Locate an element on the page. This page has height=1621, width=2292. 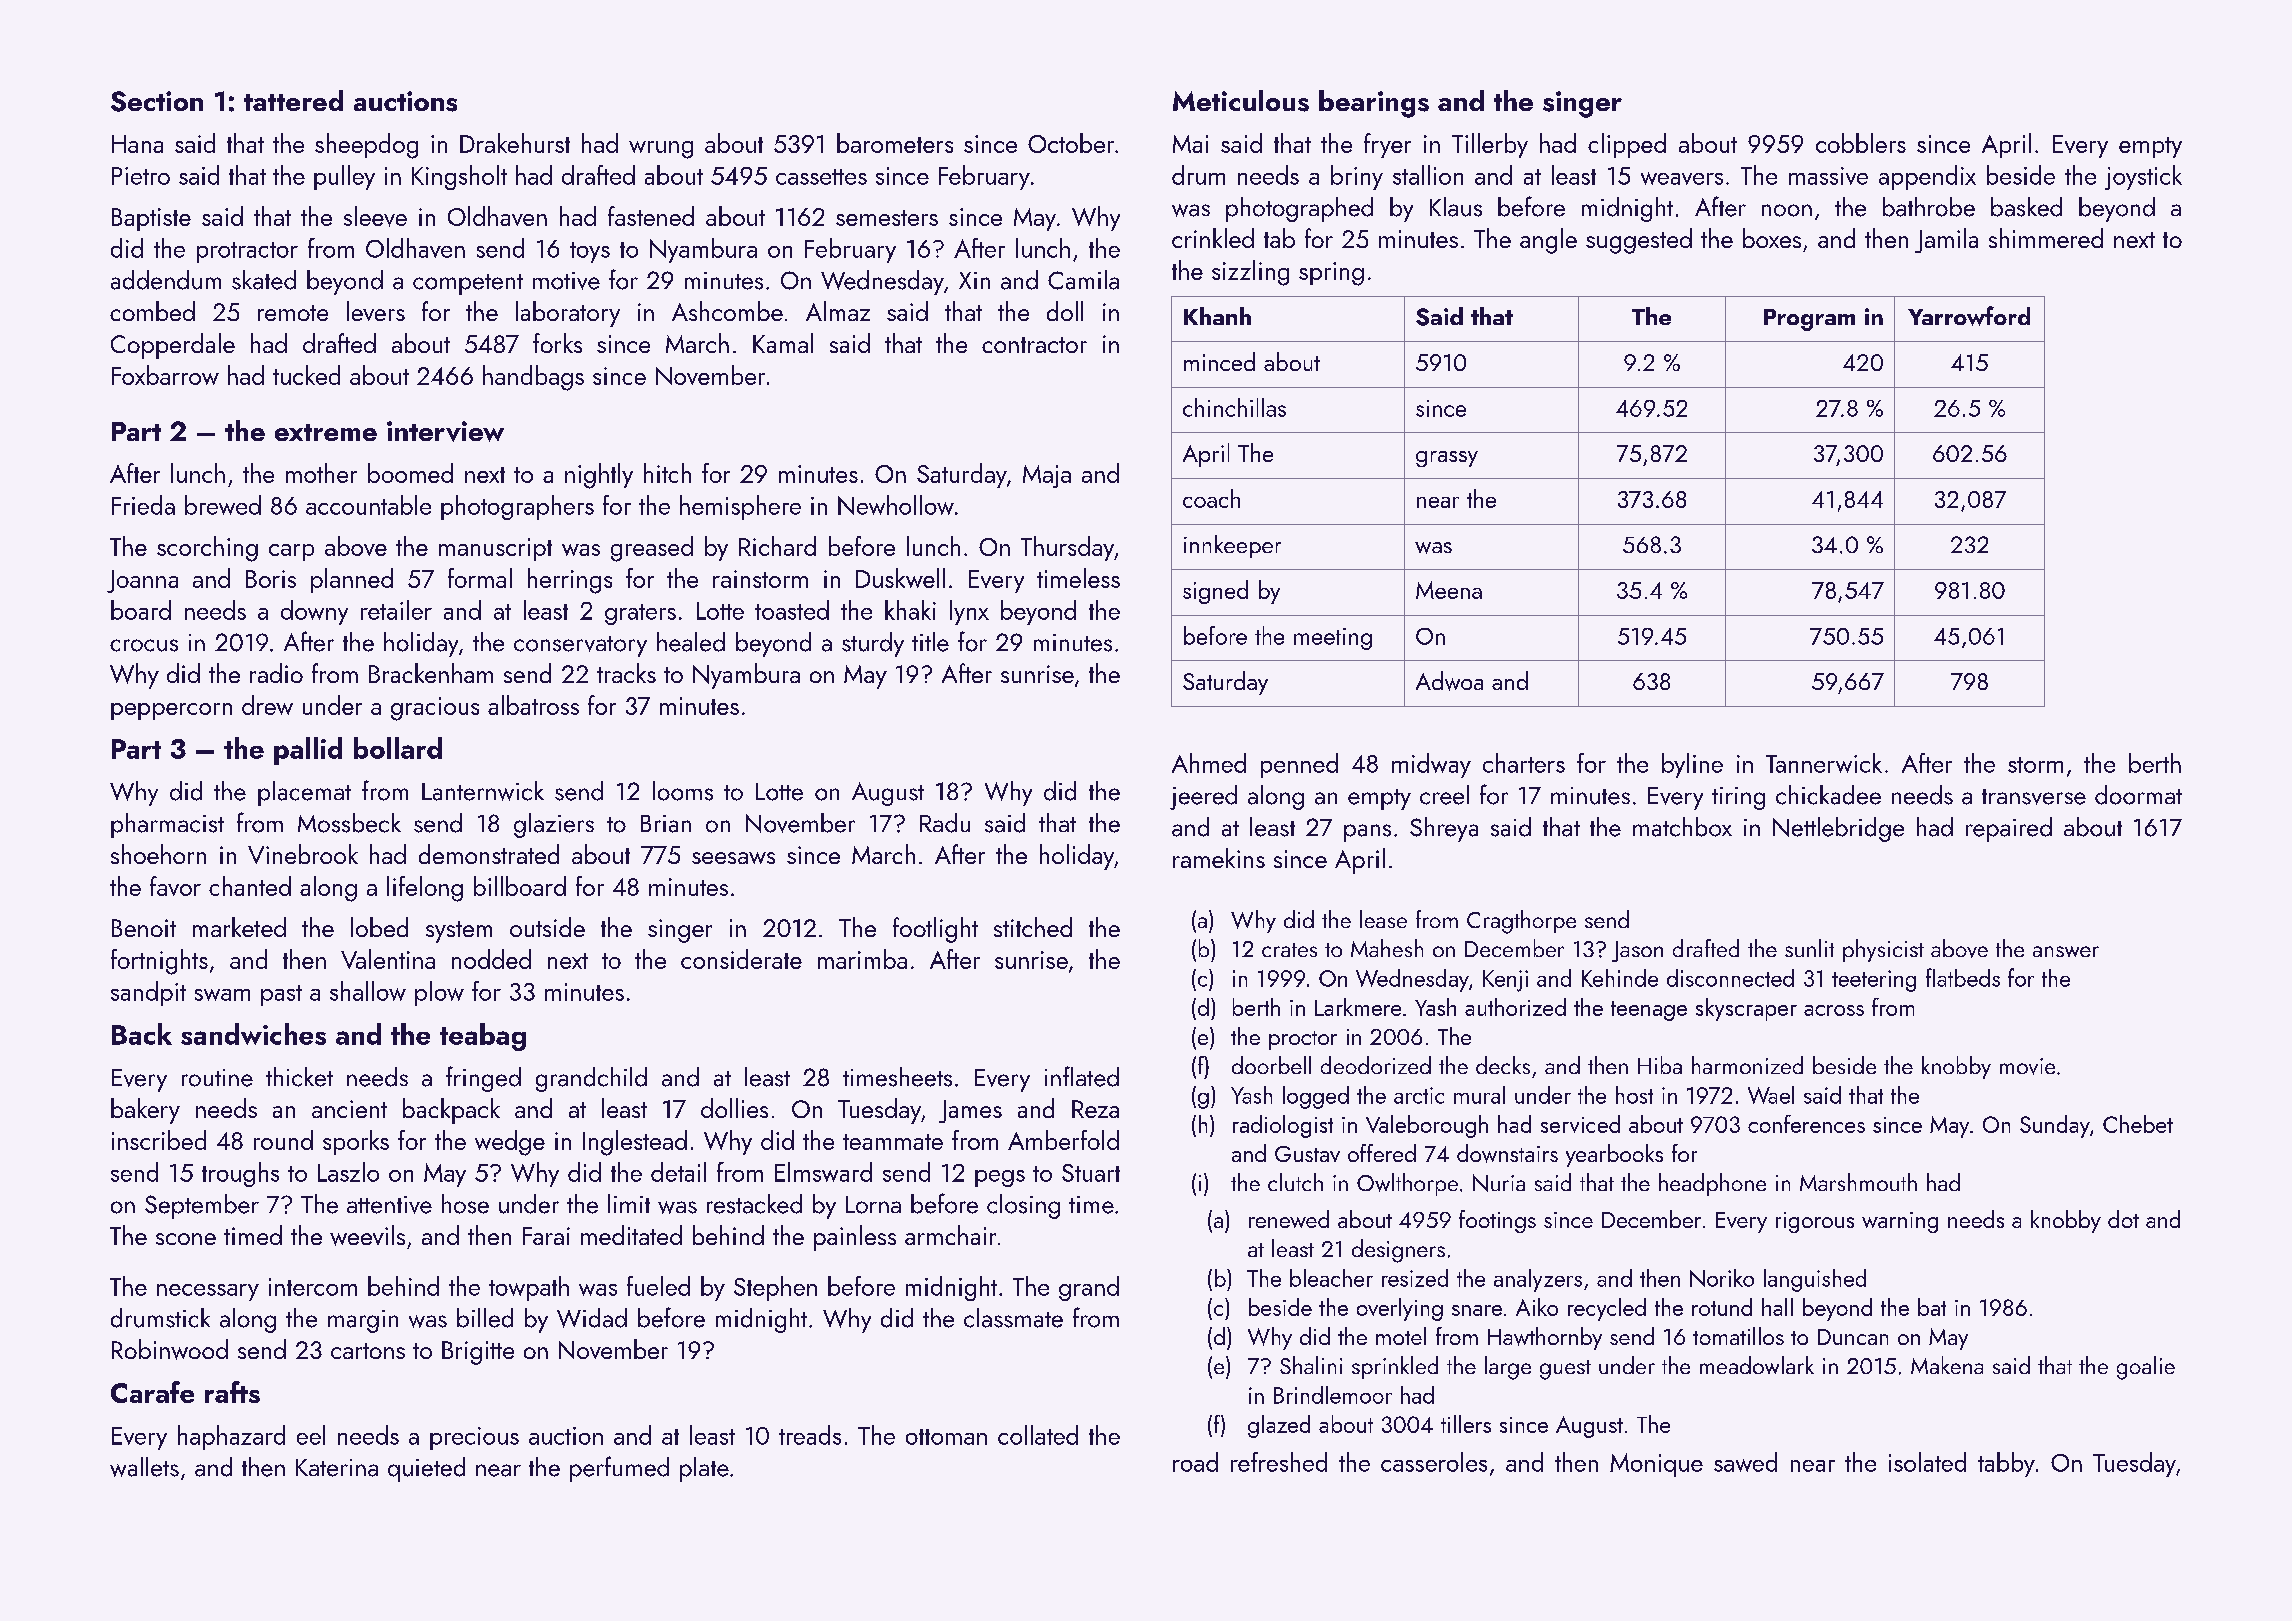
Stuart is located at coordinates (1091, 1173).
